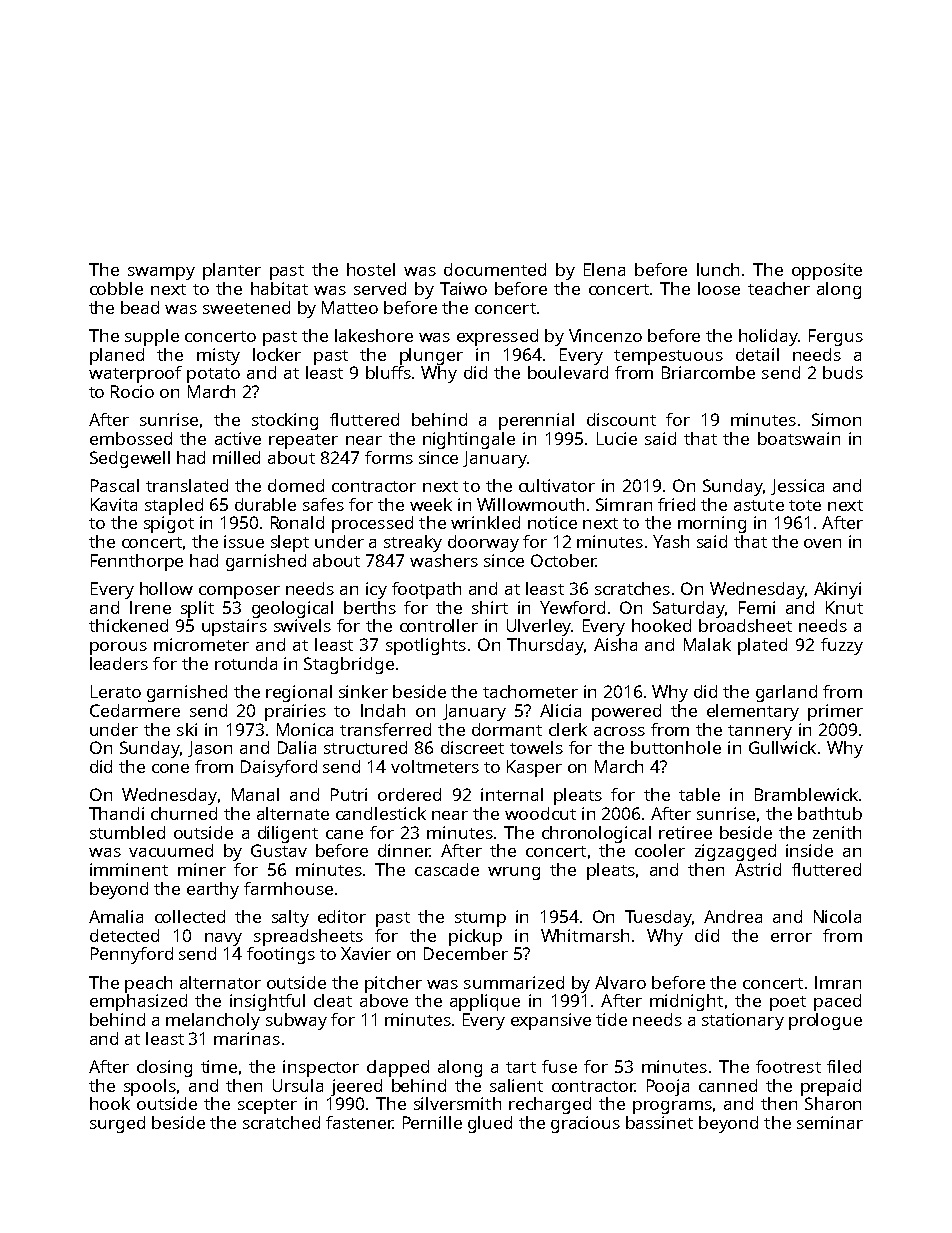 The width and height of the screenshot is (952, 1233). Describe the element at coordinates (117, 1124) in the screenshot. I see `surged` at that location.
